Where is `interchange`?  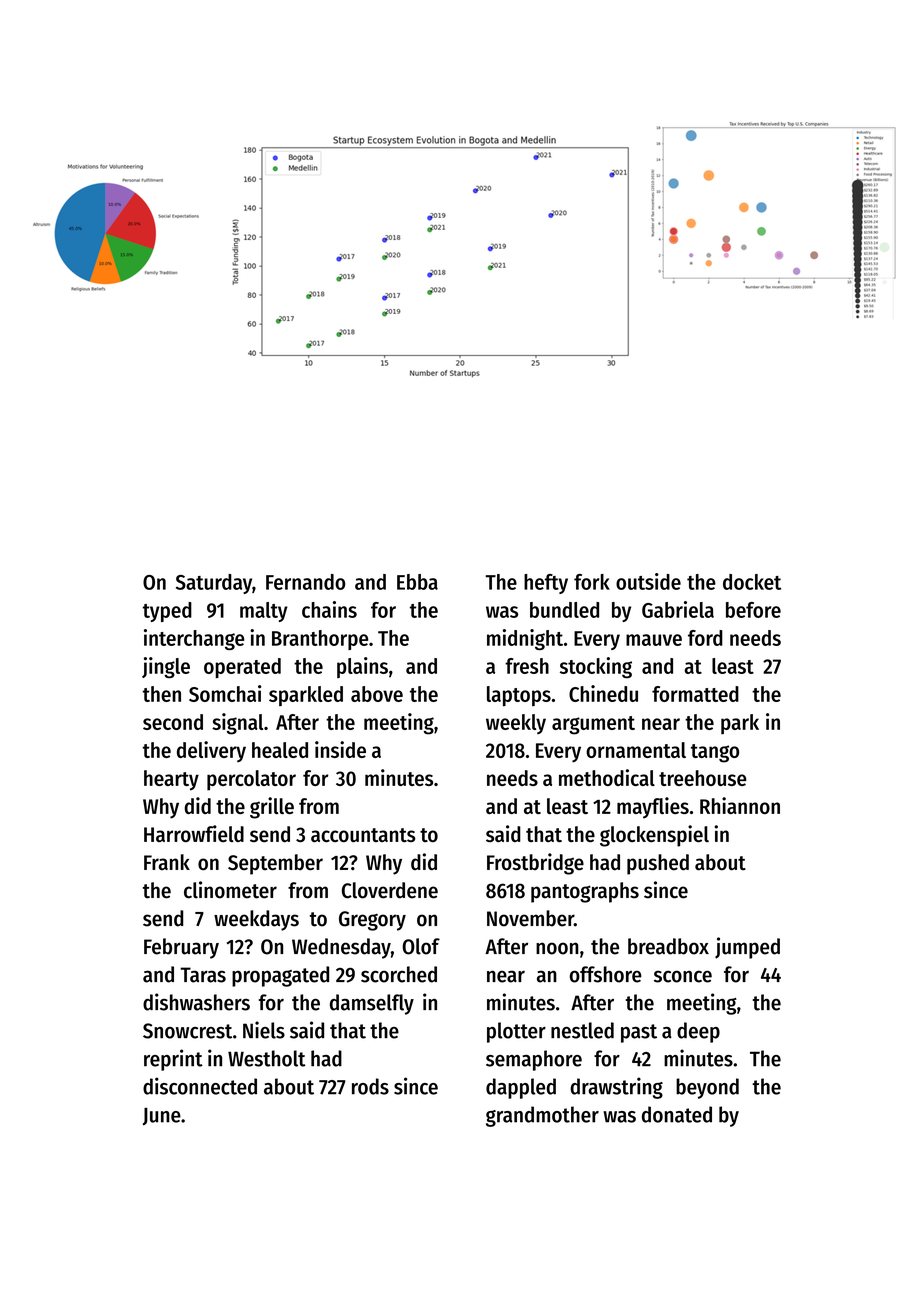
interchange is located at coordinates (194, 639).
